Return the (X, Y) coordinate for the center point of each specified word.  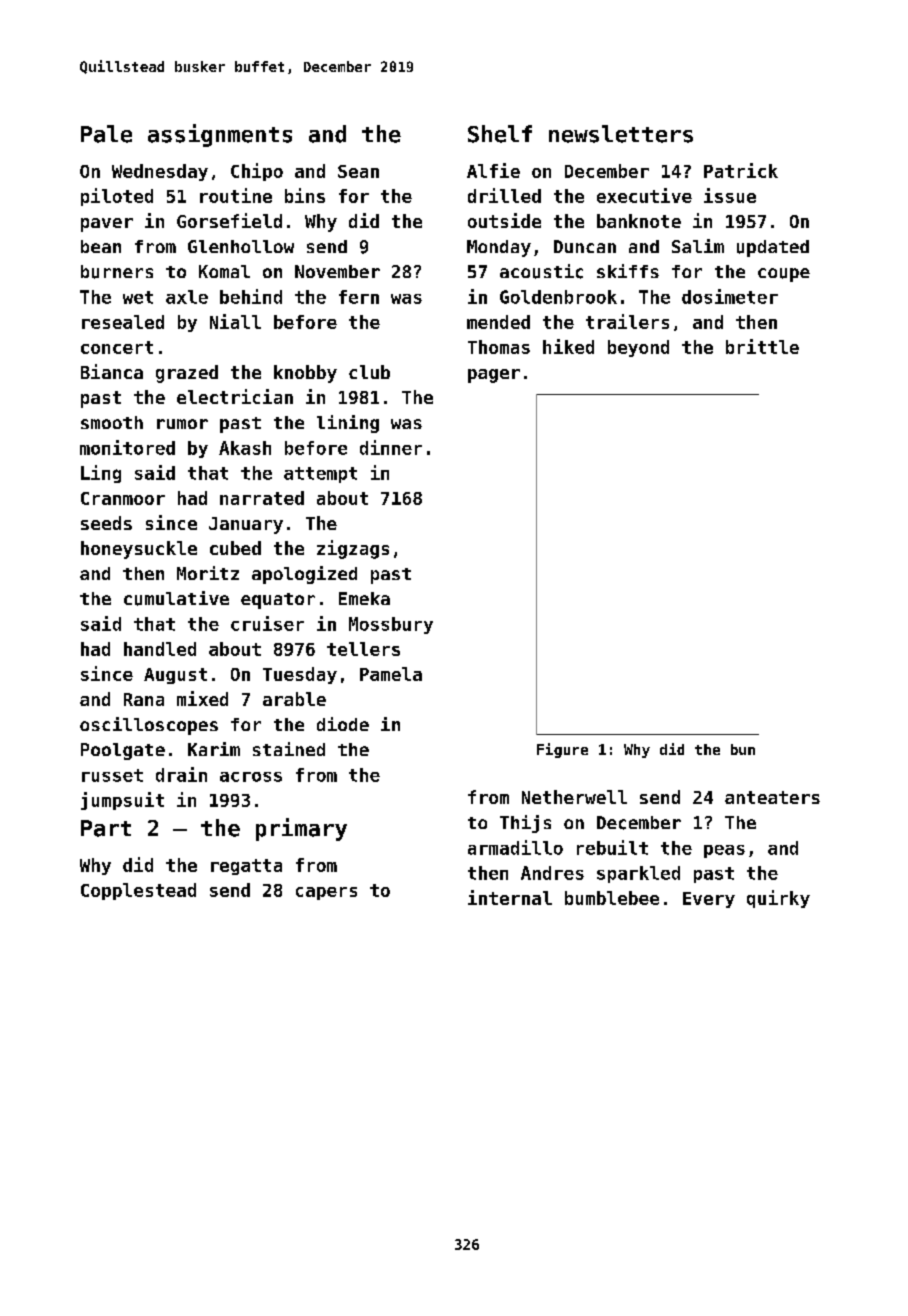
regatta (246, 867)
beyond (638, 348)
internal (510, 897)
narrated (262, 498)
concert (117, 347)
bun (743, 749)
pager (494, 376)
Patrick (741, 170)
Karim (214, 749)
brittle (762, 346)
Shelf (500, 134)
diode (343, 724)
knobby (305, 374)
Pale (106, 134)
